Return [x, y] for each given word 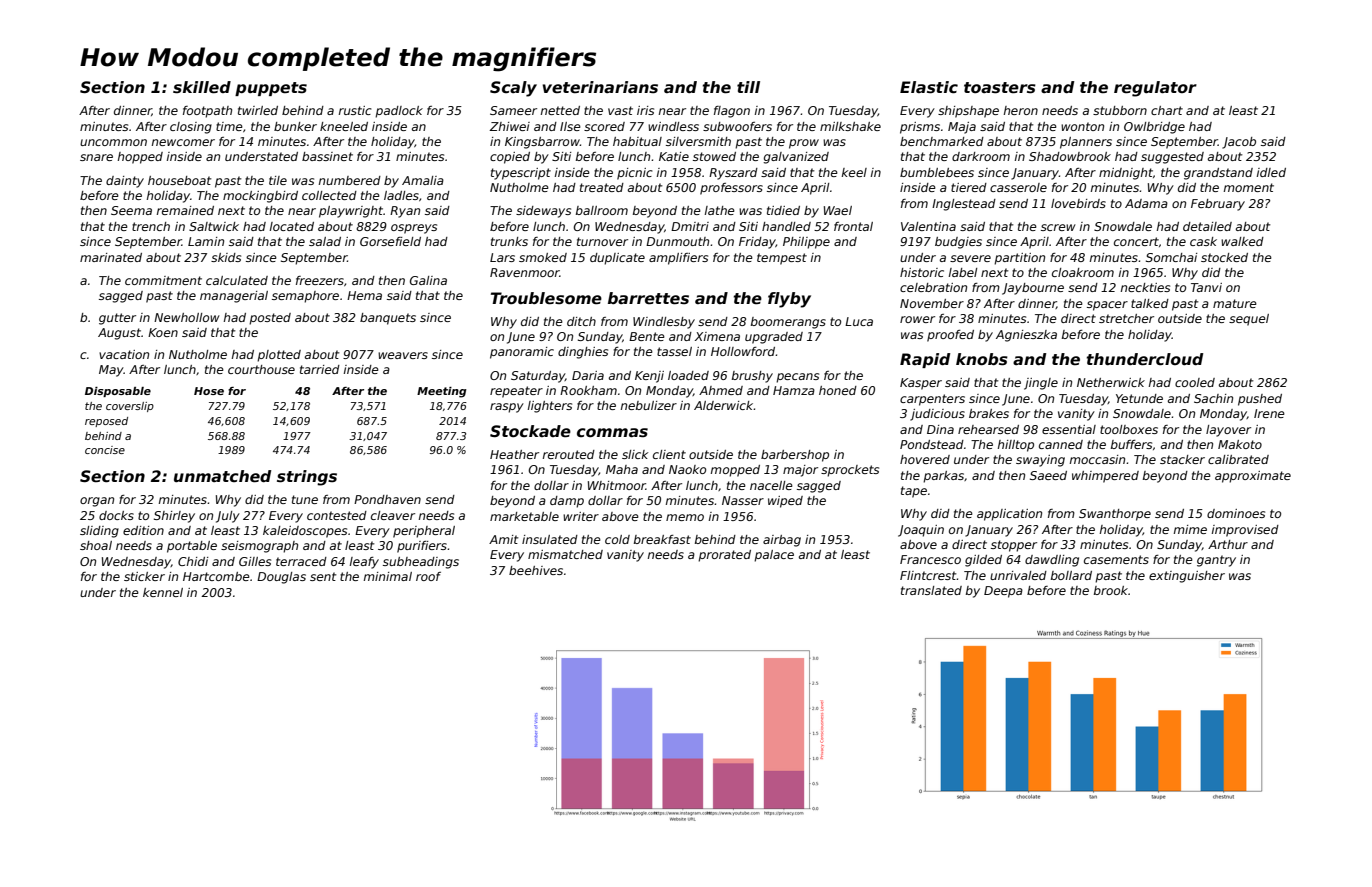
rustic [355, 110]
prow [804, 144]
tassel [674, 351]
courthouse [261, 369]
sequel [1249, 320]
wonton [1082, 126]
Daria [588, 375]
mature [1235, 303]
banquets [388, 319]
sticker [144, 576]
